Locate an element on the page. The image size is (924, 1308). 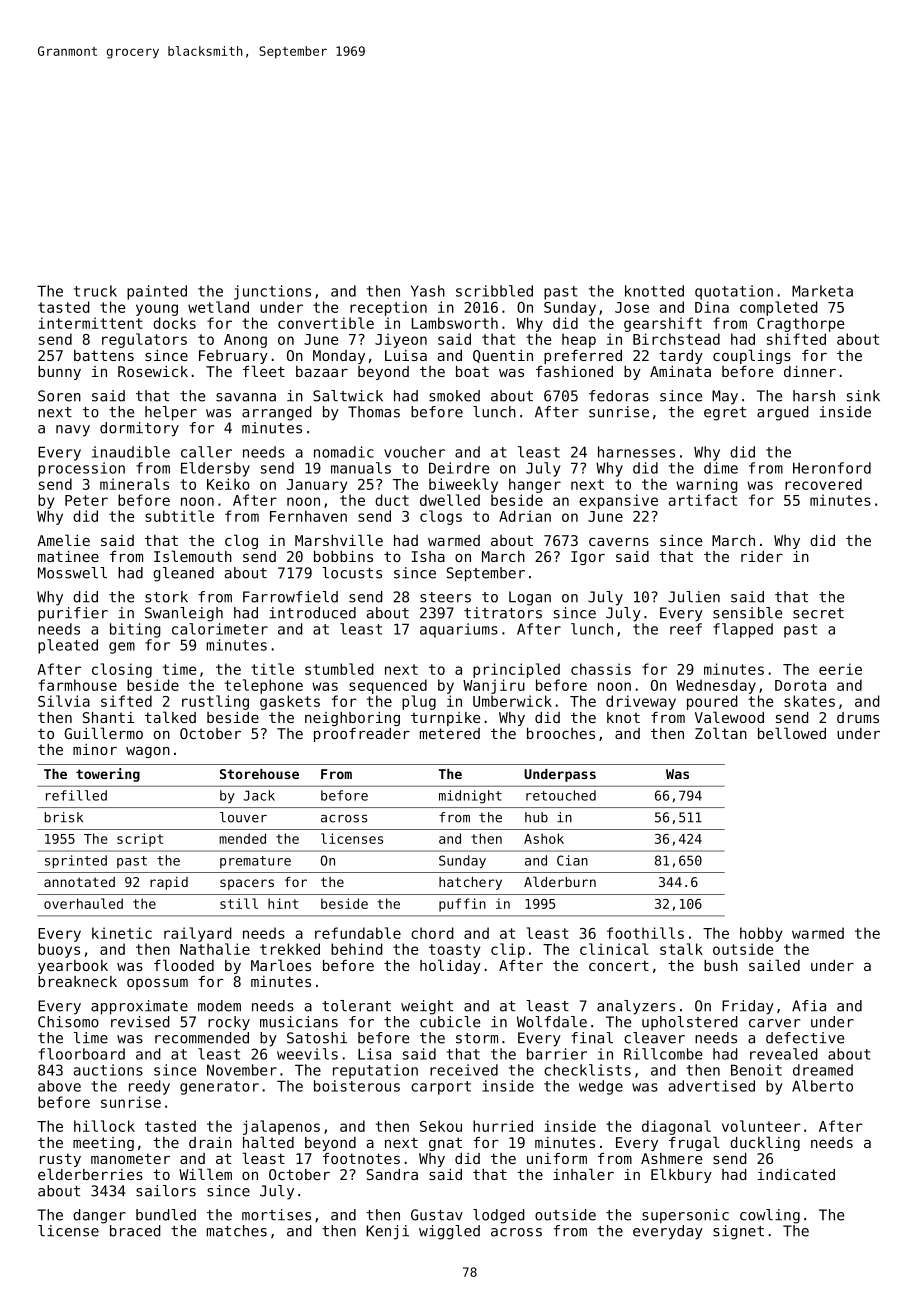
junctions is located at coordinates (272, 292).
